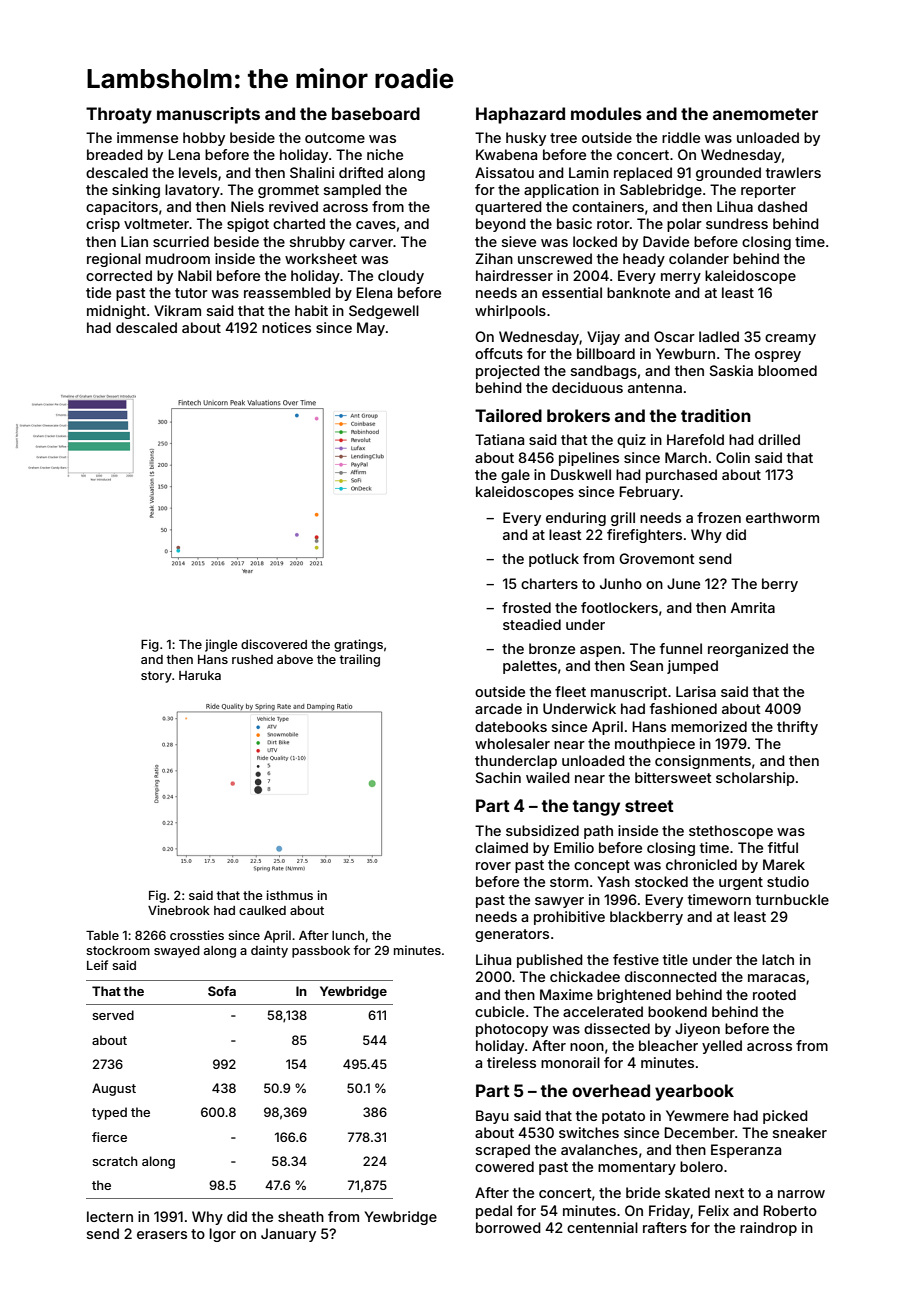 The height and width of the screenshot is (1308, 924). I want to click on anemometer, so click(765, 114).
